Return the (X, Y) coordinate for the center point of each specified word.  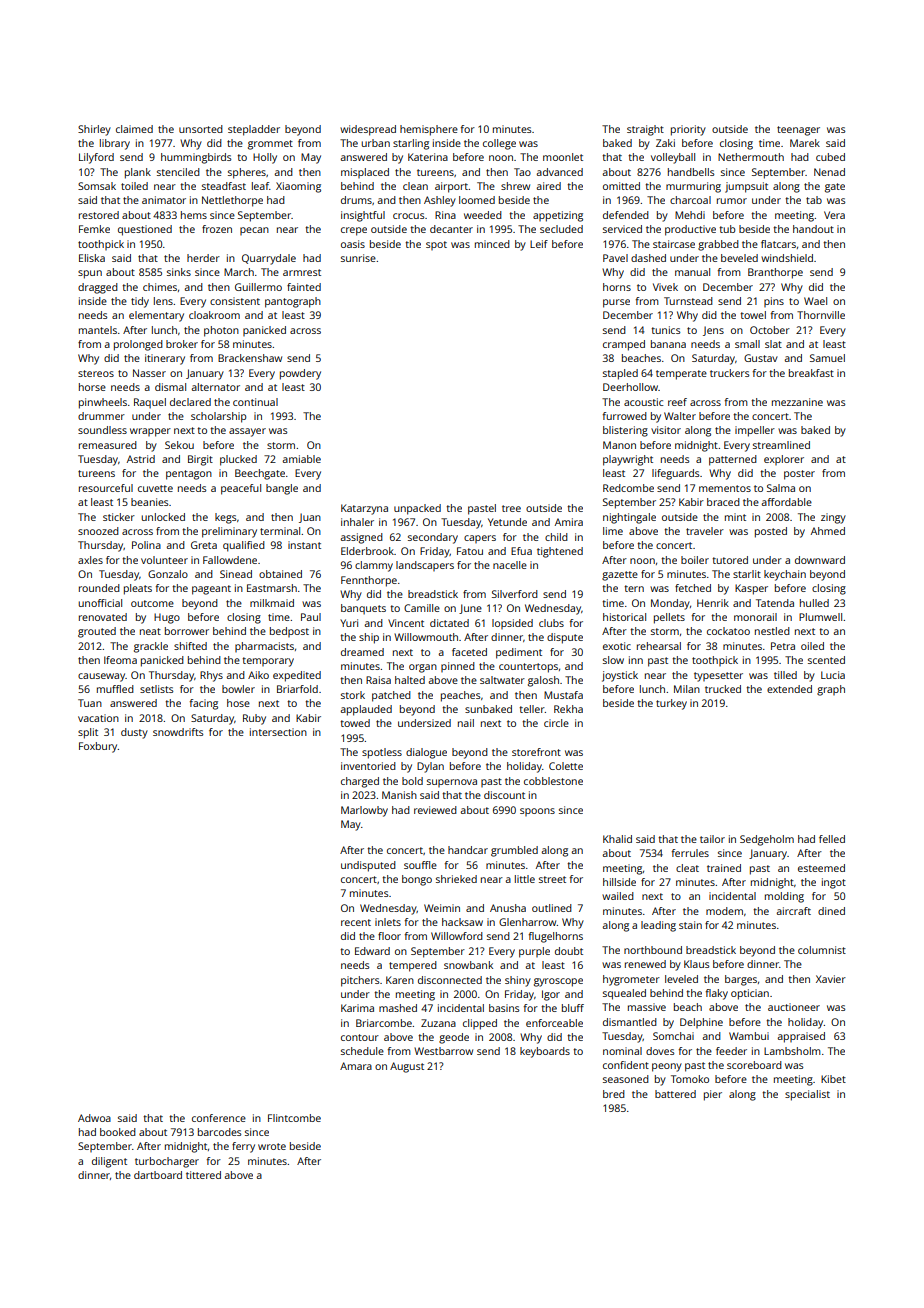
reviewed (435, 810)
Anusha (508, 908)
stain (690, 925)
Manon (619, 445)
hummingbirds (196, 158)
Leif (539, 244)
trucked (723, 689)
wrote (272, 1146)
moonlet (563, 157)
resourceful (106, 488)
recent (356, 922)
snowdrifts (178, 732)
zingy (833, 518)
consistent (235, 301)
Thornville (821, 315)
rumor (732, 201)
